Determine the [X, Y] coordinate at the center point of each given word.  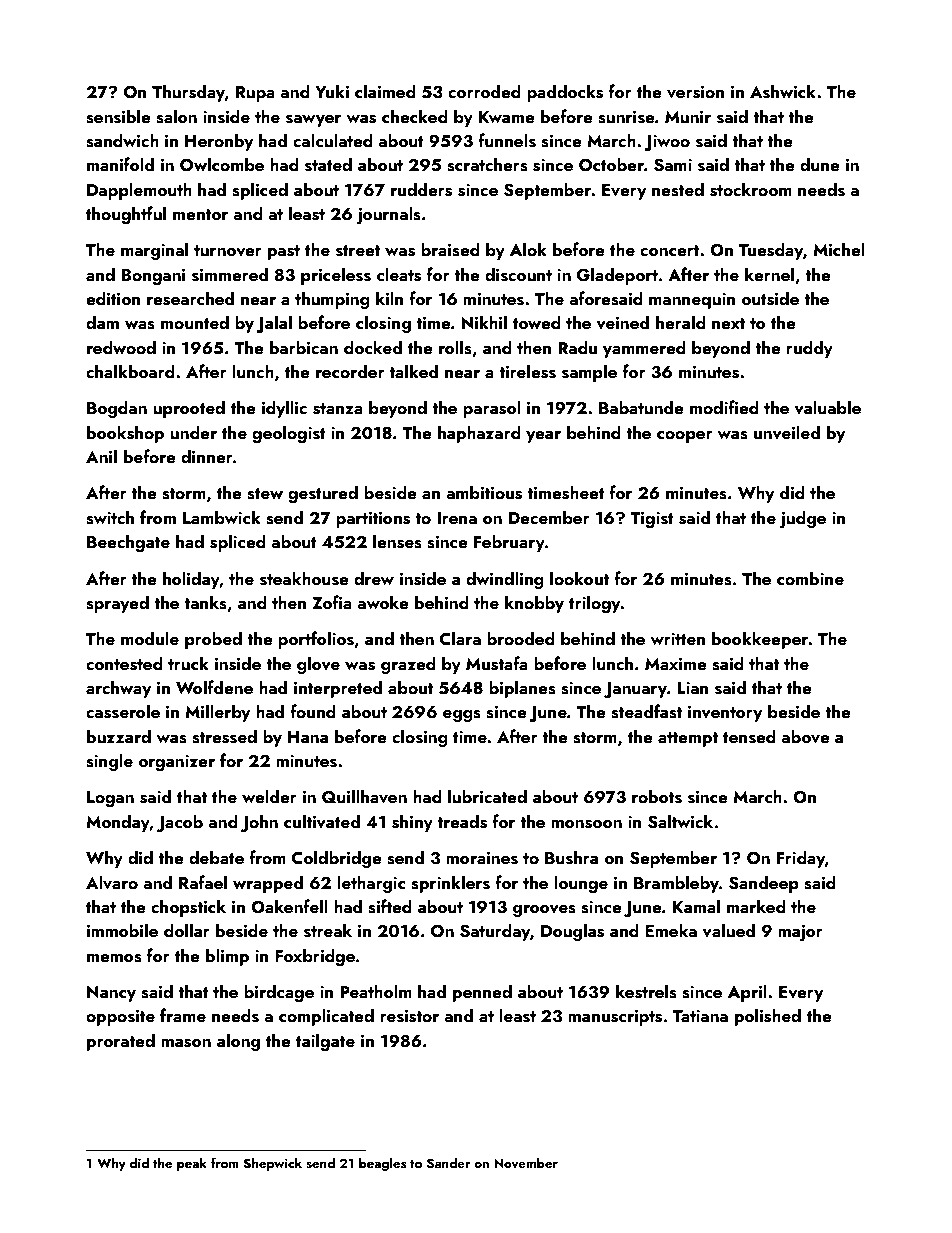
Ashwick [783, 91]
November [526, 1162]
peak [192, 1164]
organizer [177, 763]
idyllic [284, 409]
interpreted [338, 689]
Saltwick [680, 821]
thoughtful [126, 215]
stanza [338, 409]
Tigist [652, 520]
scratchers [487, 164]
